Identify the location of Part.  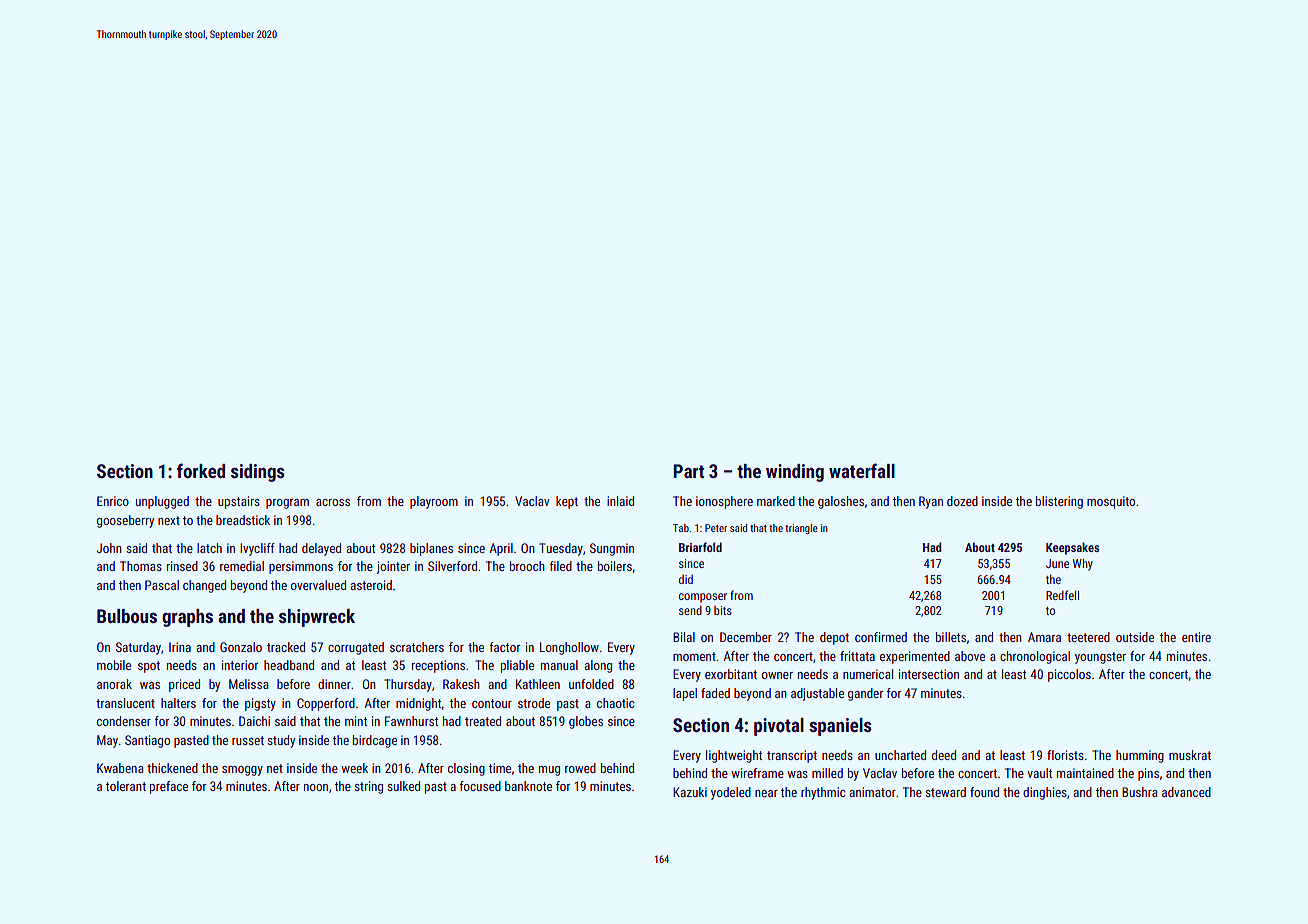
(688, 471).
